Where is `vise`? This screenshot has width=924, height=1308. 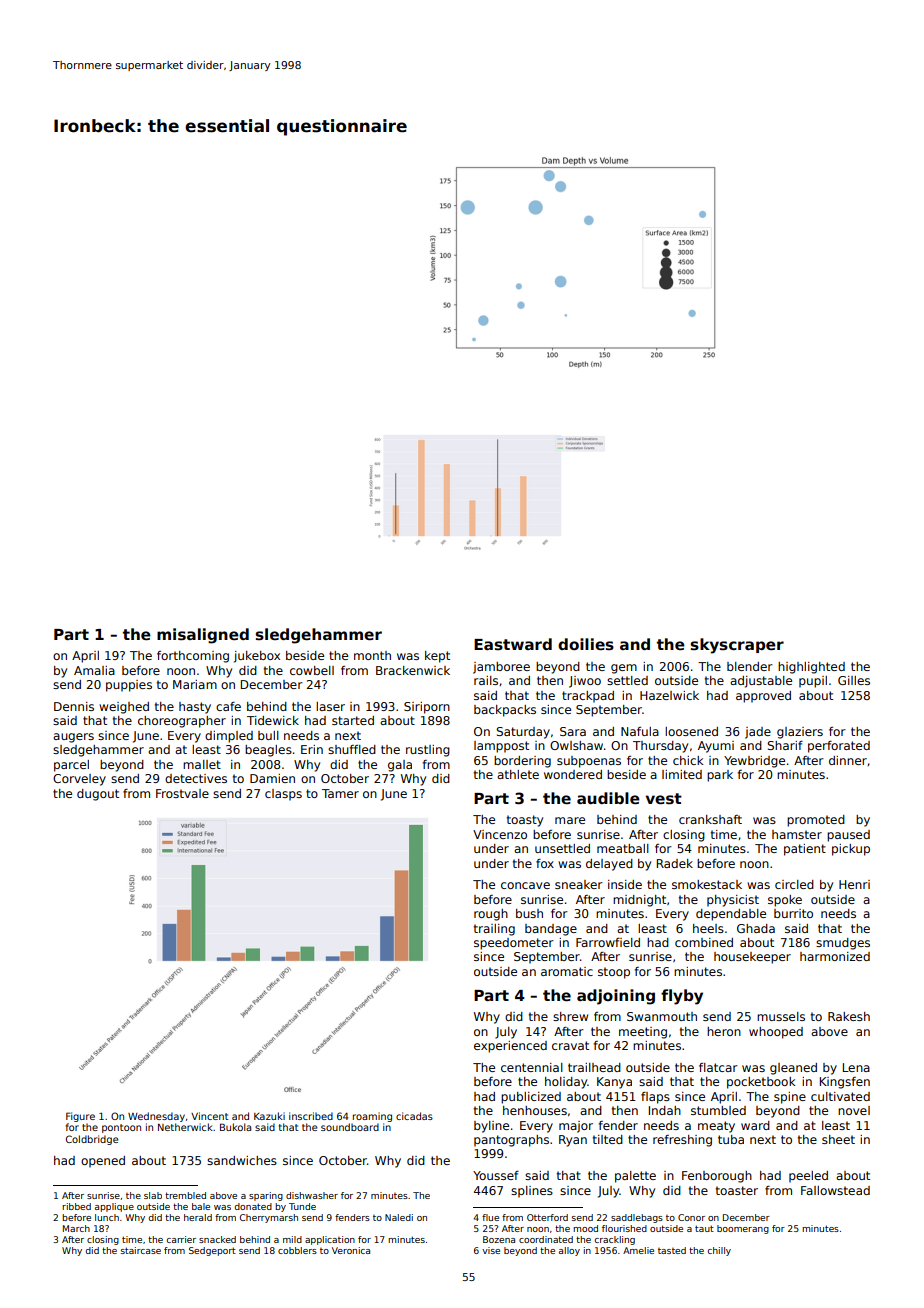 vise is located at coordinates (491, 1250).
